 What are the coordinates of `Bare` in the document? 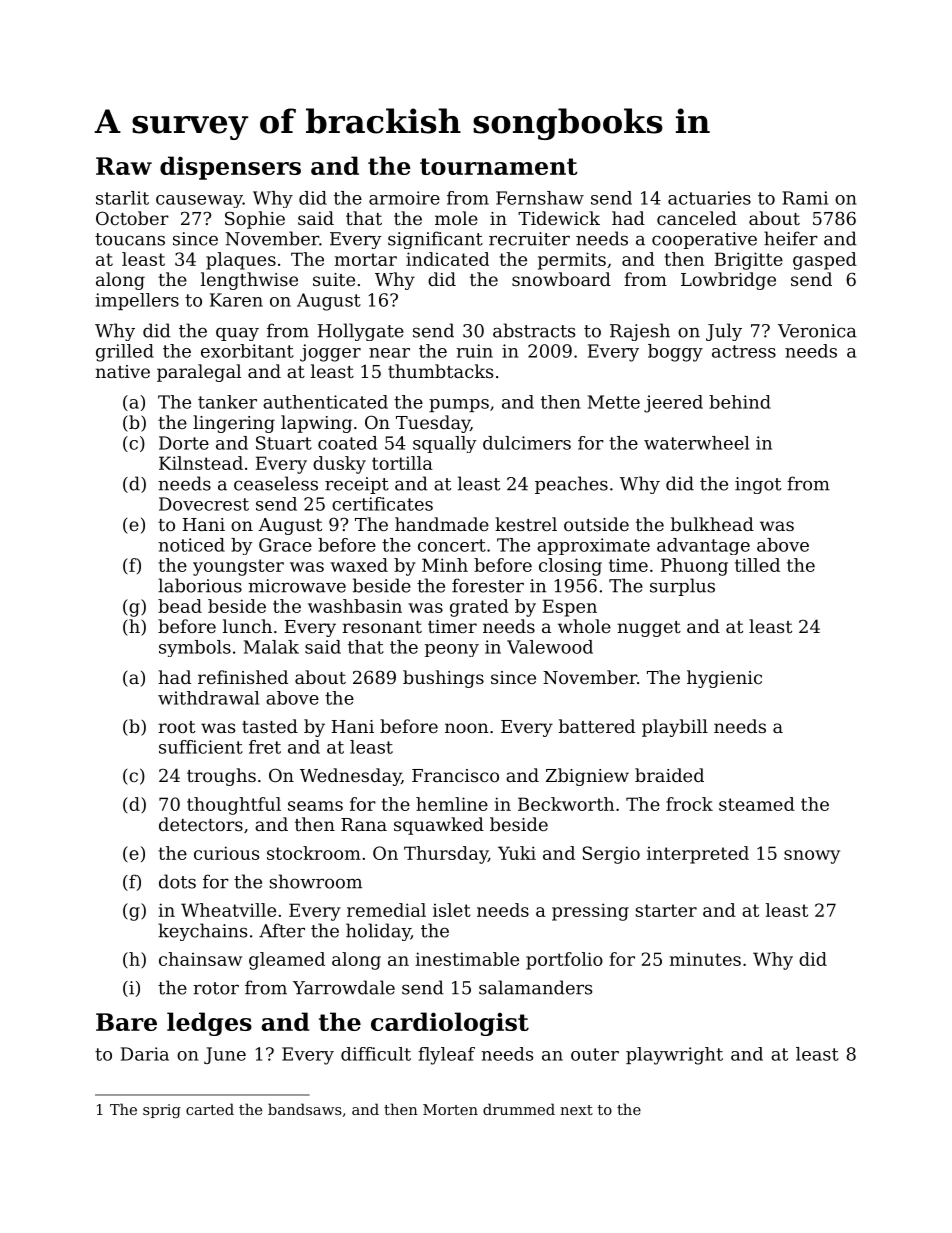 It's located at (126, 1022).
